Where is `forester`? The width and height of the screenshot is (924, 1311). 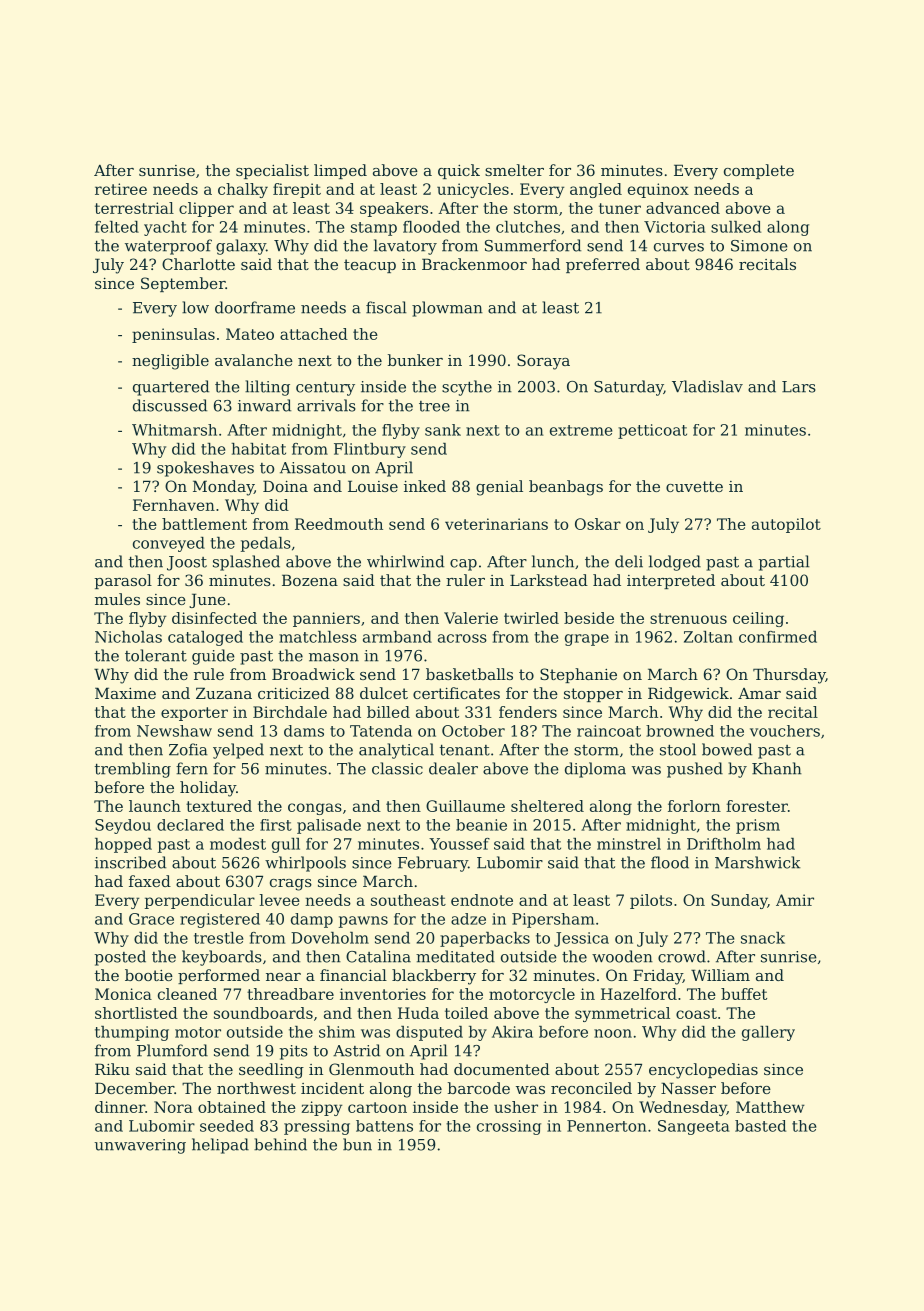 forester is located at coordinates (757, 806).
